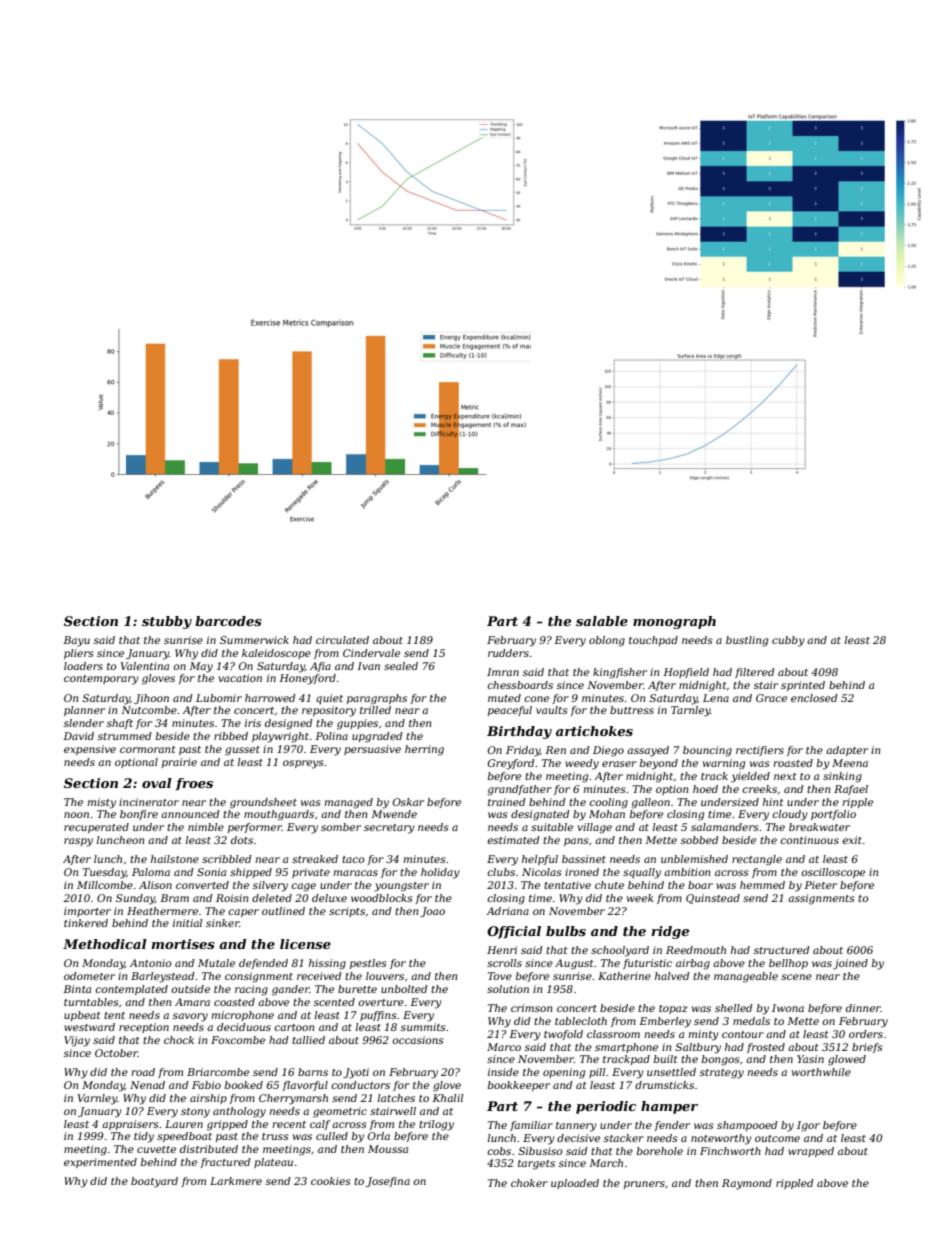  I want to click on racing, so click(251, 990).
